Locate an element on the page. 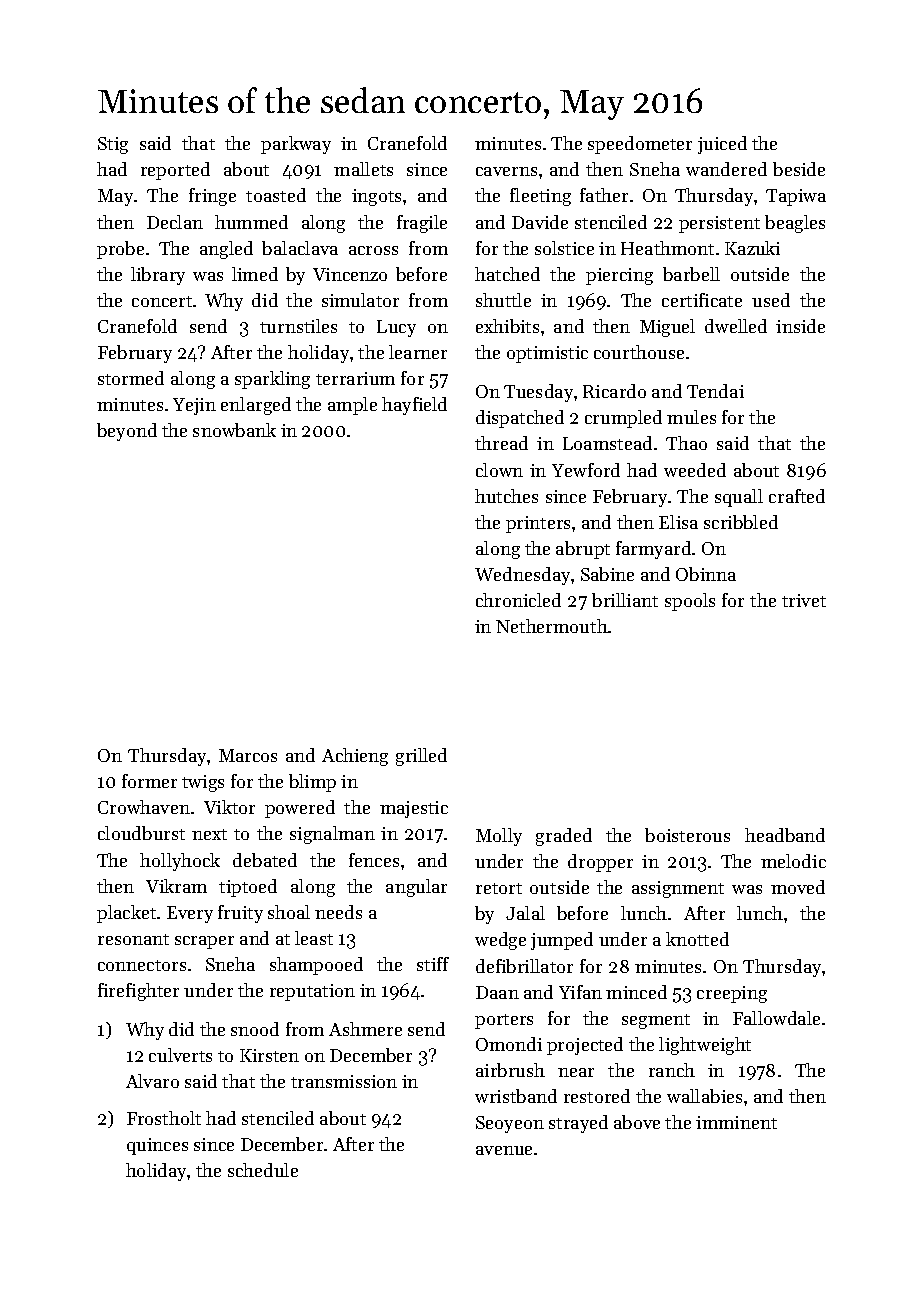 The width and height of the document is (924, 1308). Viktor is located at coordinates (229, 807).
